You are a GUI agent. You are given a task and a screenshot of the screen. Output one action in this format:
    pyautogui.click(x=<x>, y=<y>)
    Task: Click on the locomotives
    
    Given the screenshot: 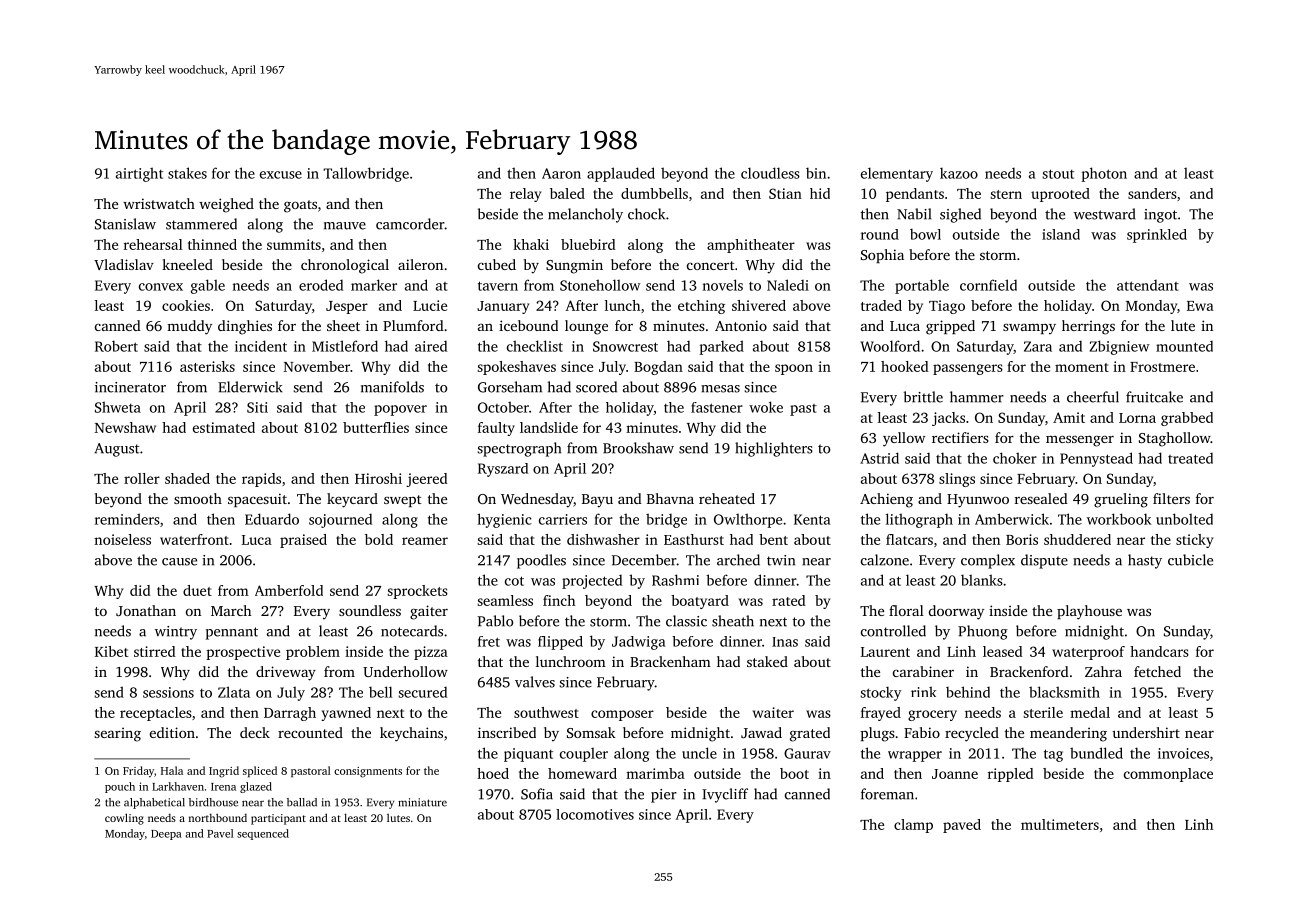 What is the action you would take?
    pyautogui.click(x=595, y=814)
